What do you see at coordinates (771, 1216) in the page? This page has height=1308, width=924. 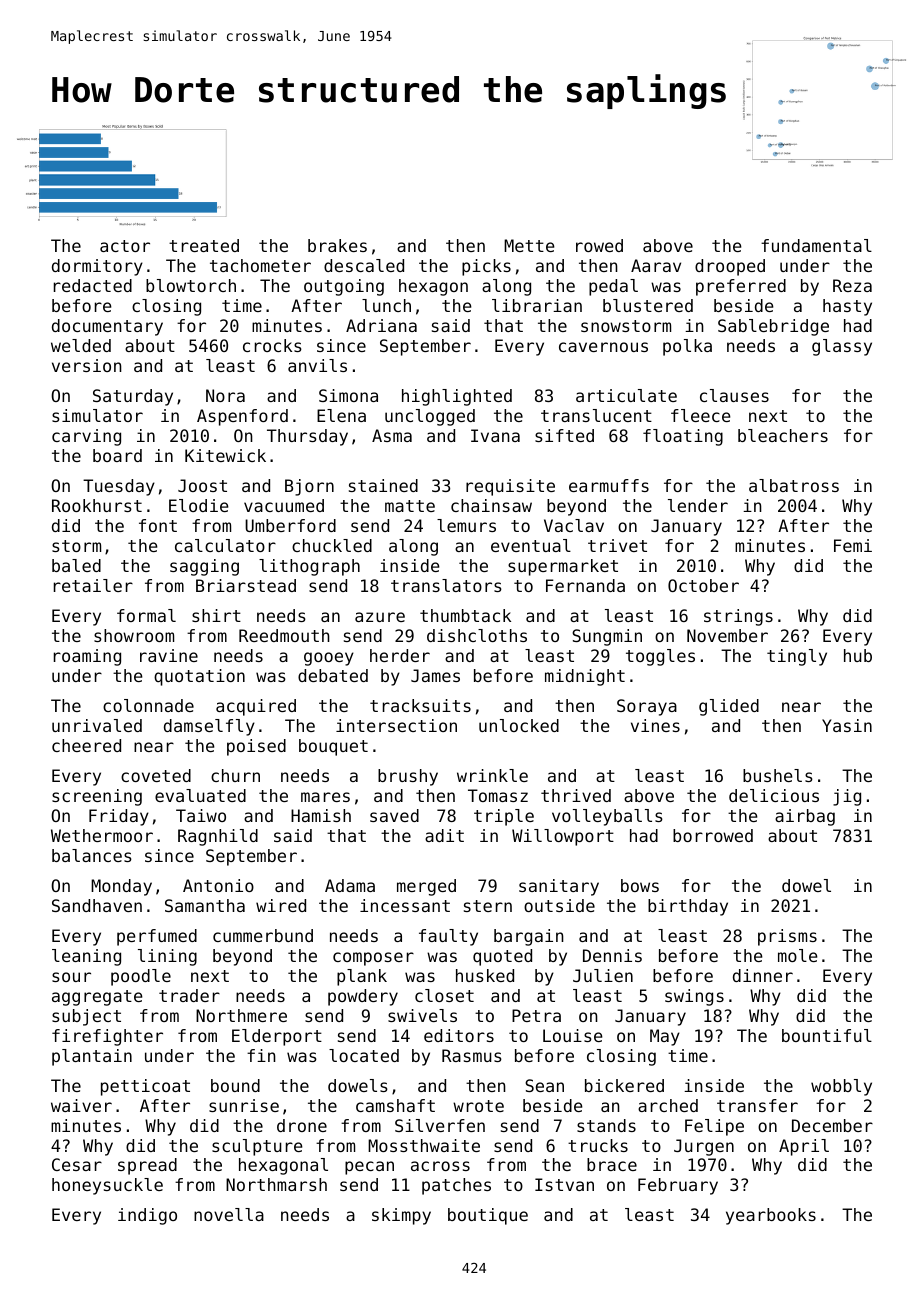 I see `yearbooks` at bounding box center [771, 1216].
